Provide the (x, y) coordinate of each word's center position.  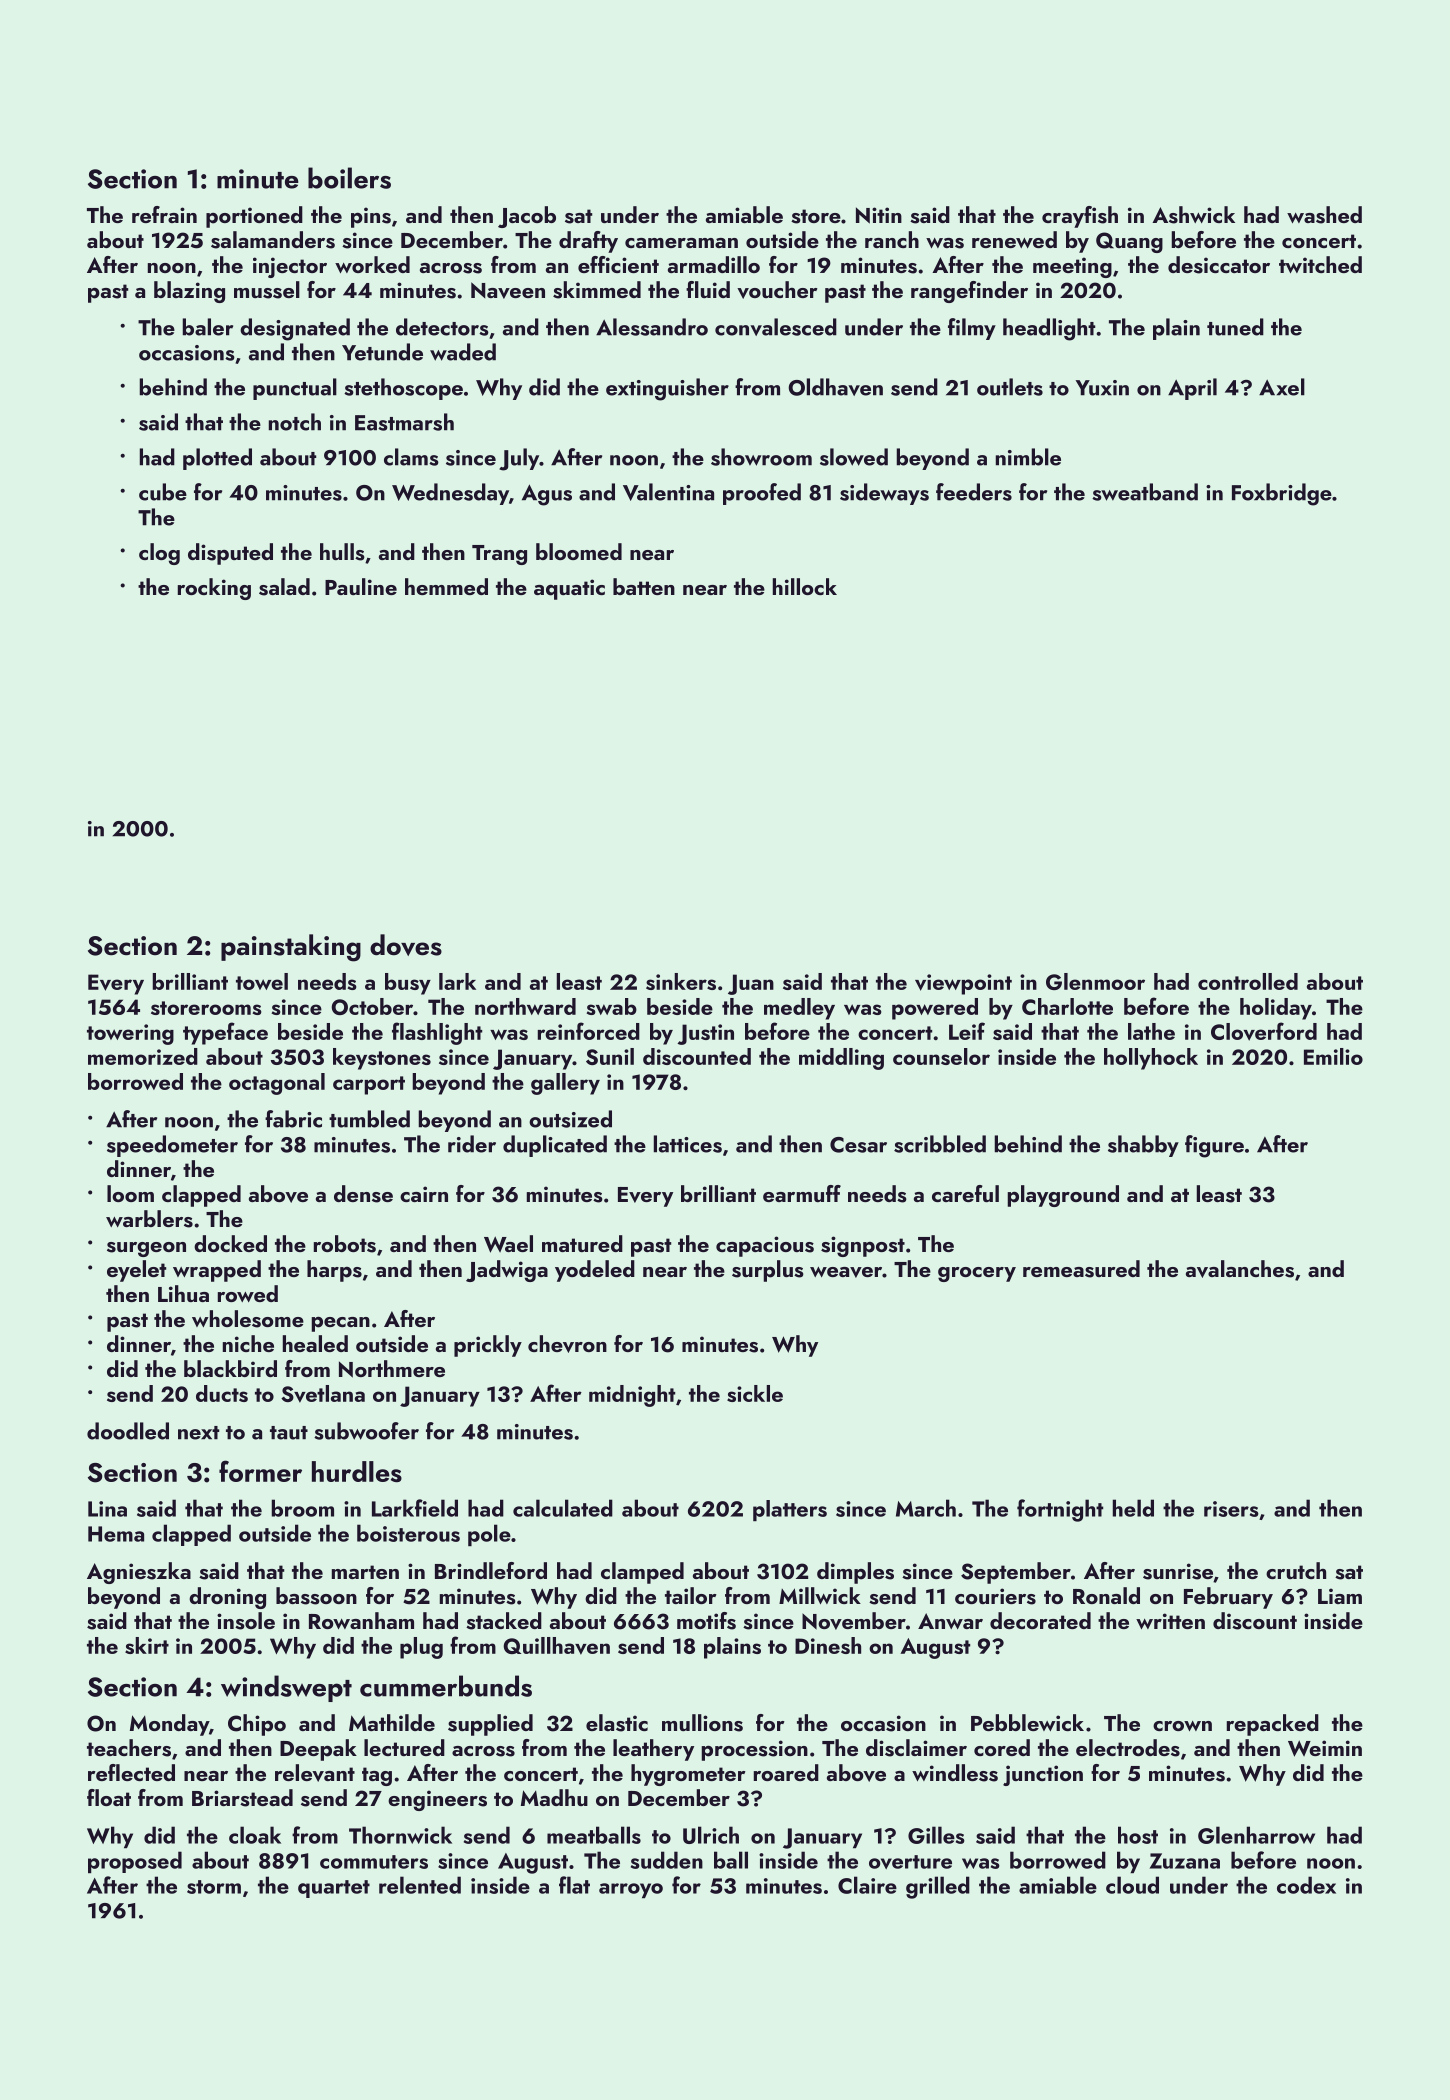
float (109, 1797)
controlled (1248, 981)
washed (1324, 215)
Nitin (879, 215)
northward (525, 1006)
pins (371, 217)
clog (159, 554)
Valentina (668, 492)
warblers (149, 1219)
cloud (1132, 1885)
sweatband (1145, 492)
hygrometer (688, 1775)
